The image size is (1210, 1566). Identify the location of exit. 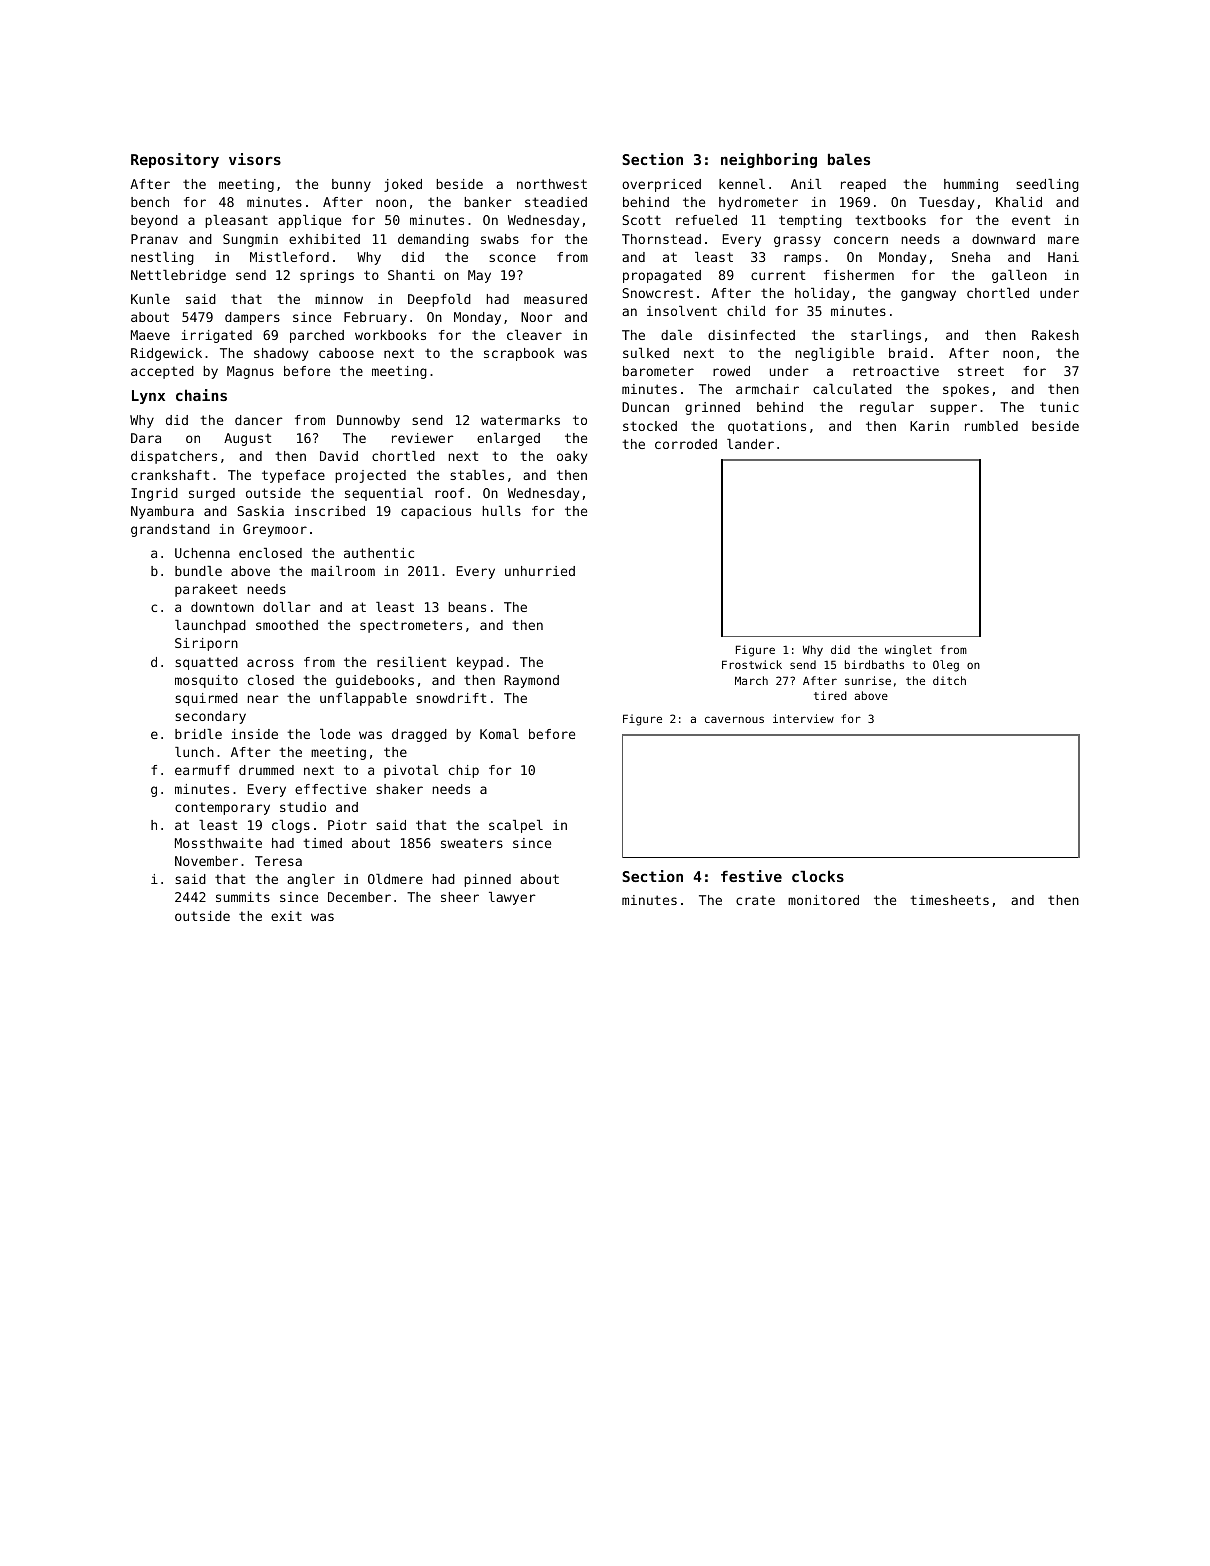
(286, 916).
